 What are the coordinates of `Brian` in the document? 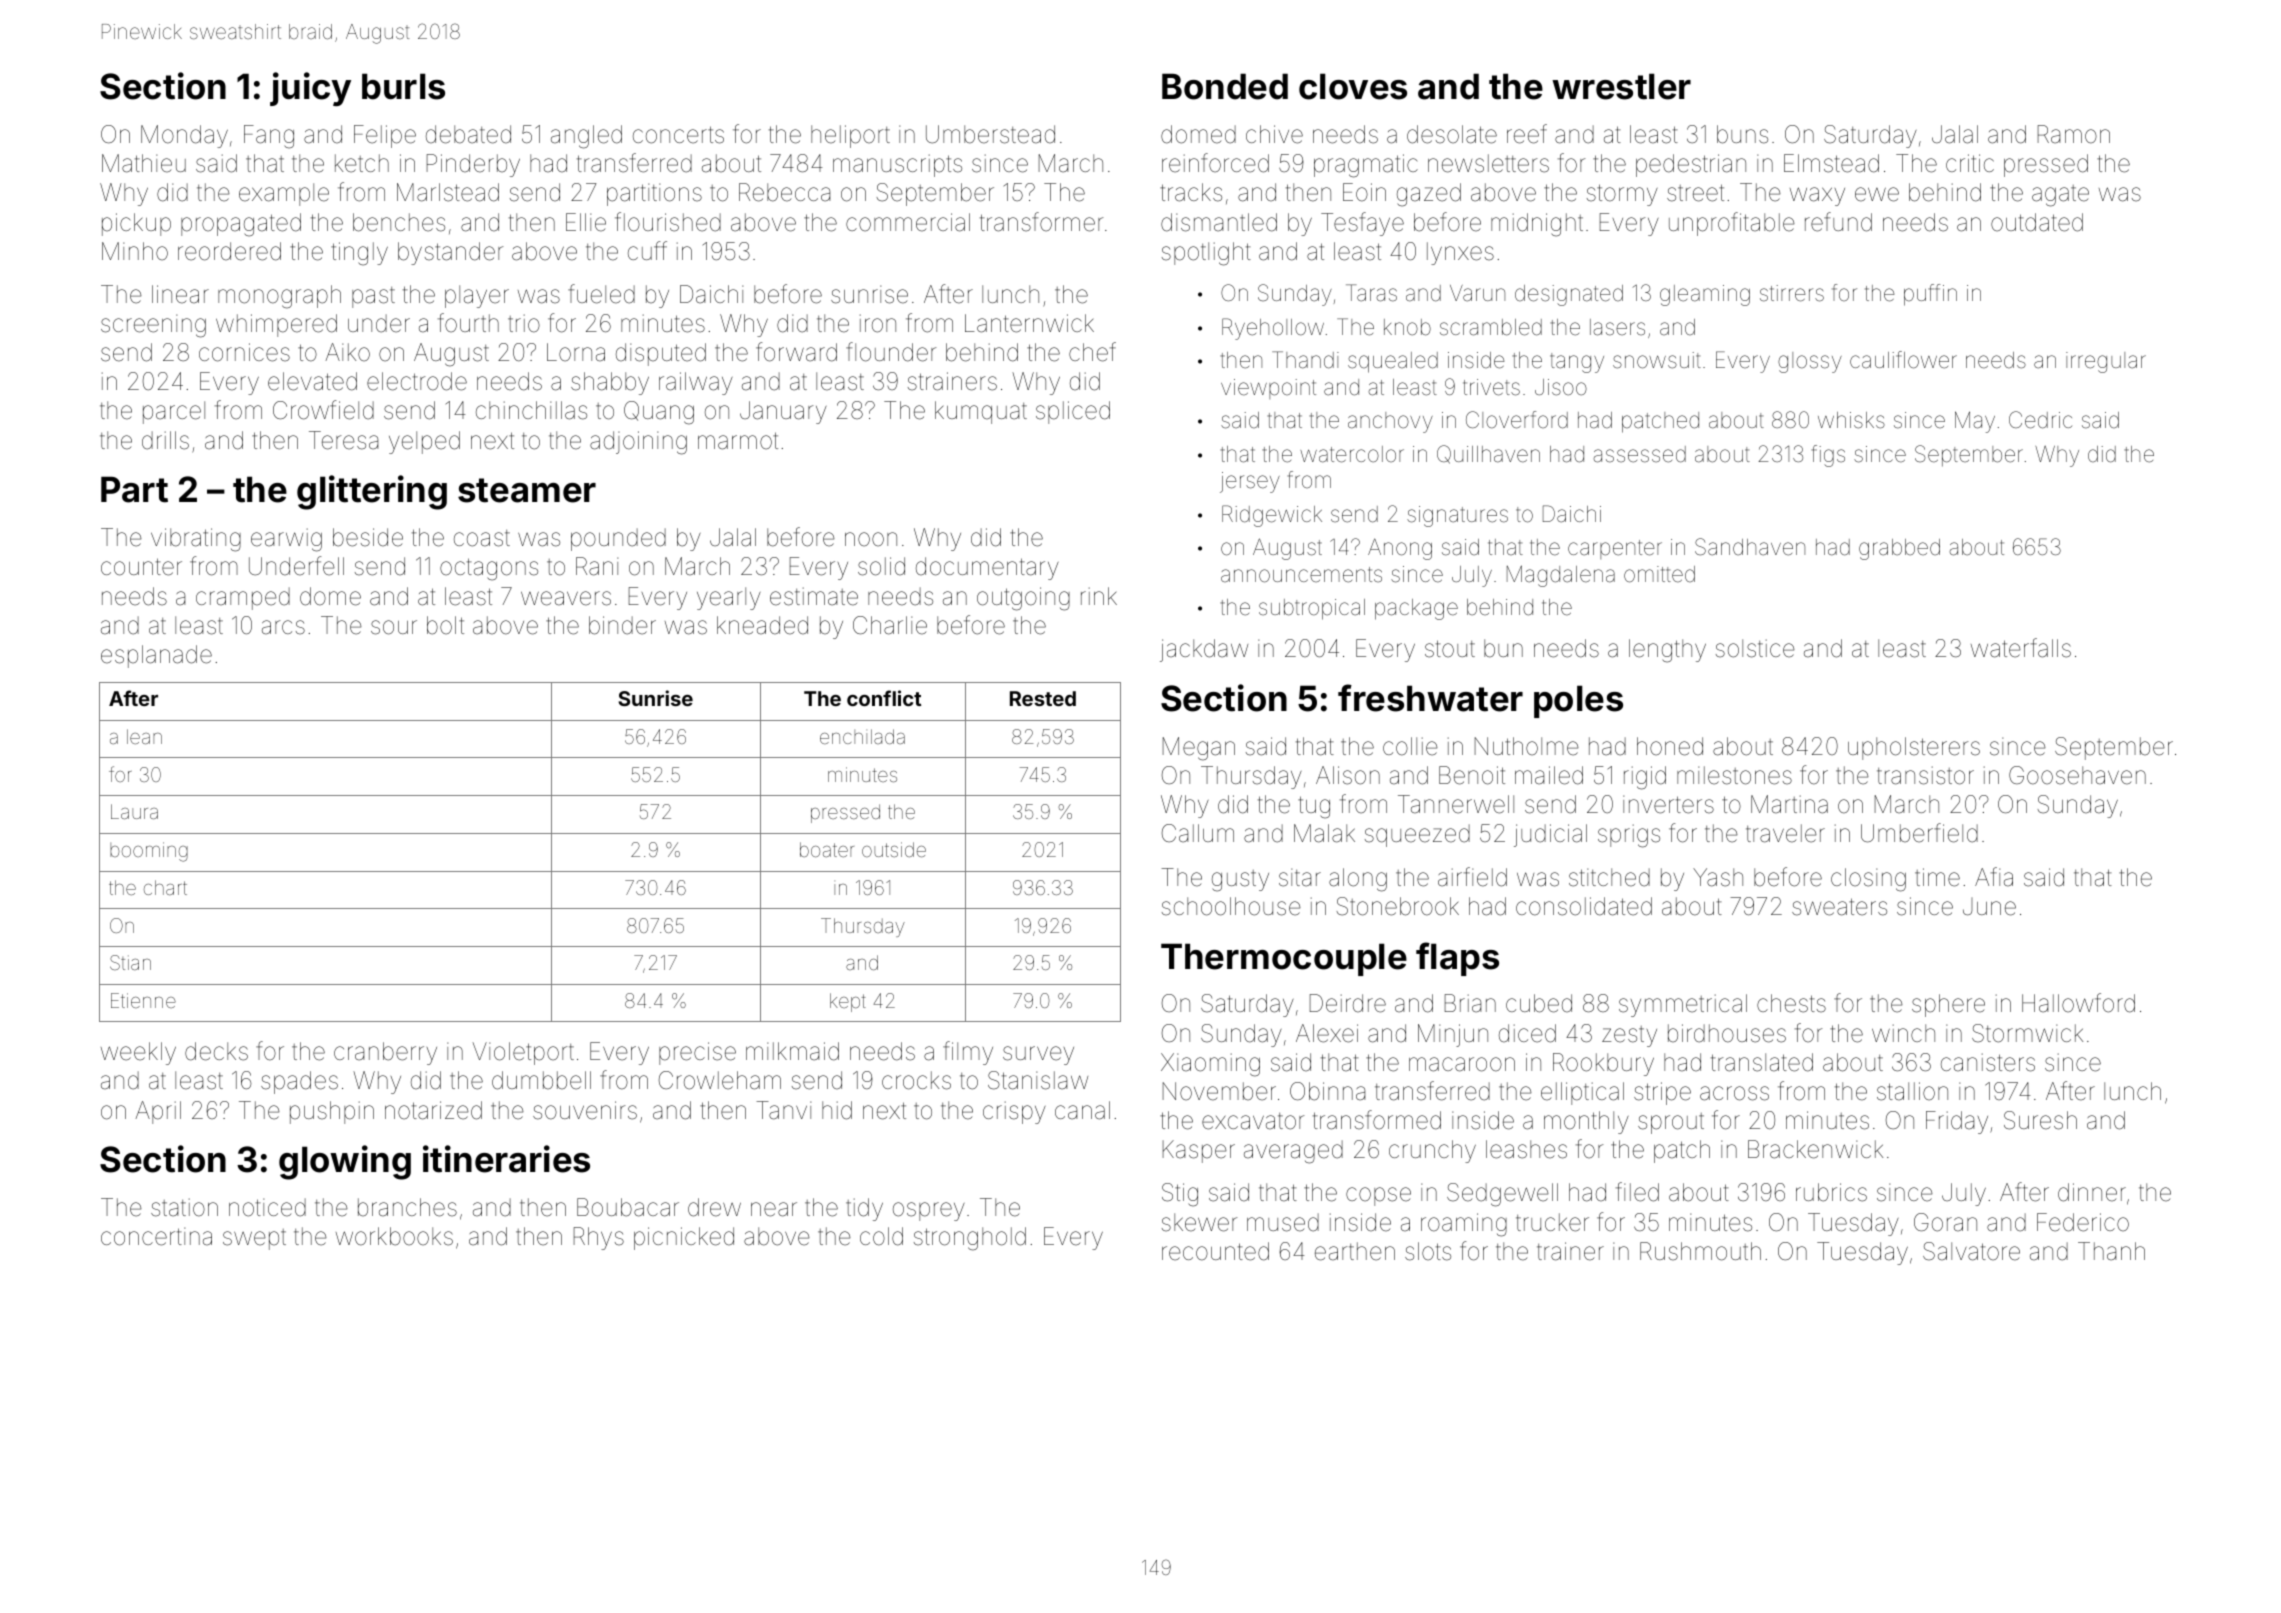 It's located at (1470, 1003).
